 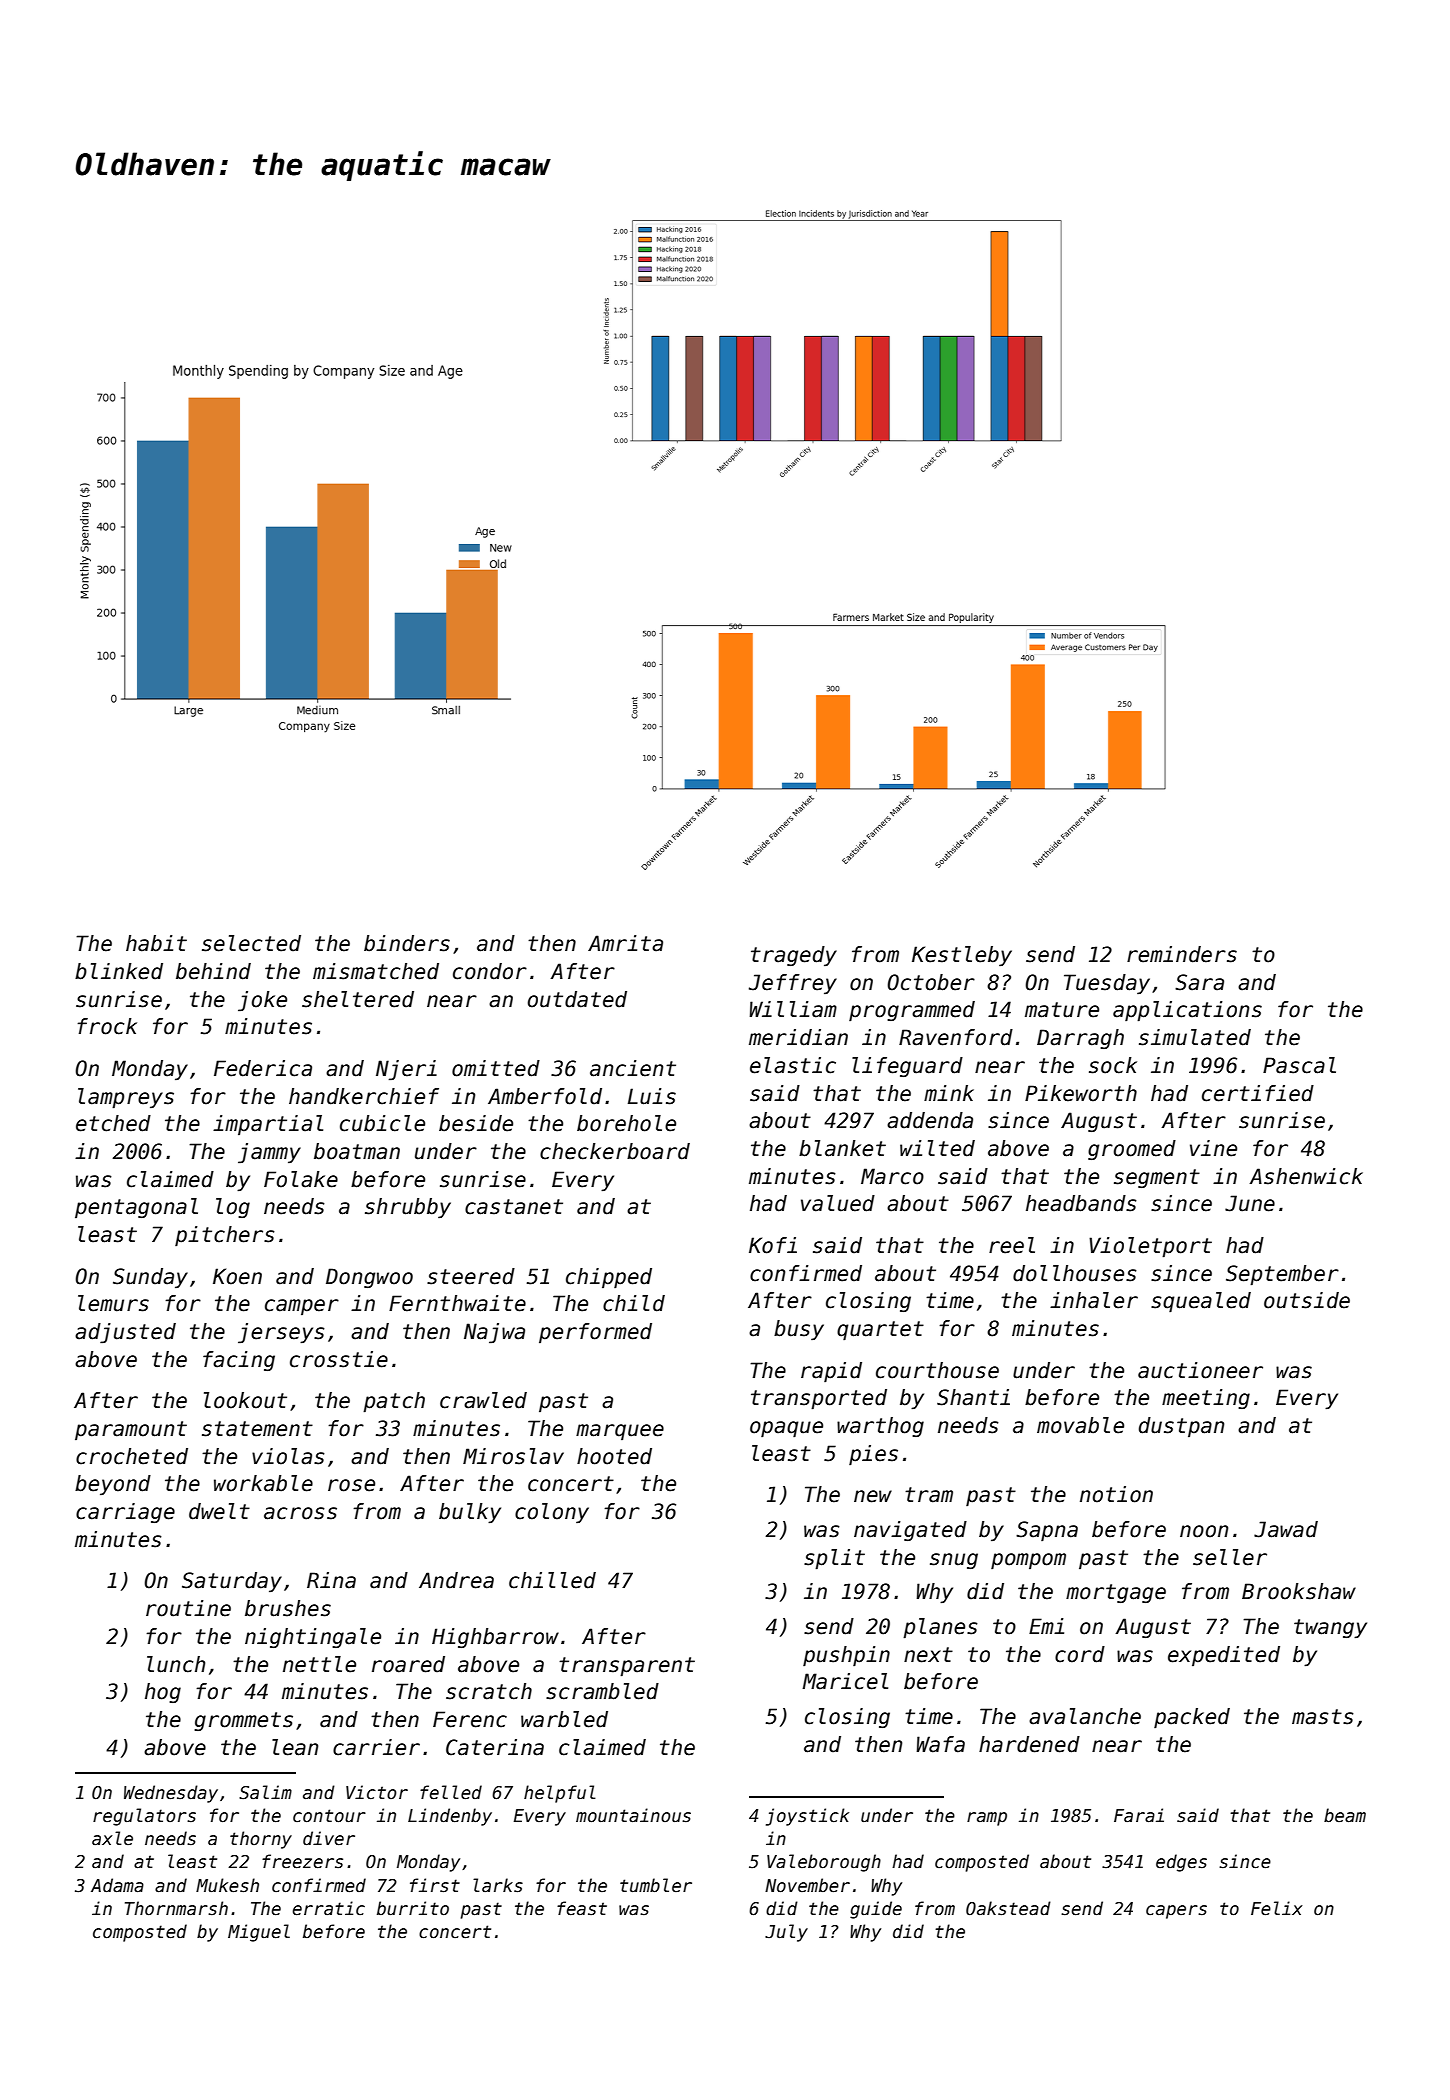 What do you see at coordinates (1182, 954) in the screenshot?
I see `reminders` at bounding box center [1182, 954].
